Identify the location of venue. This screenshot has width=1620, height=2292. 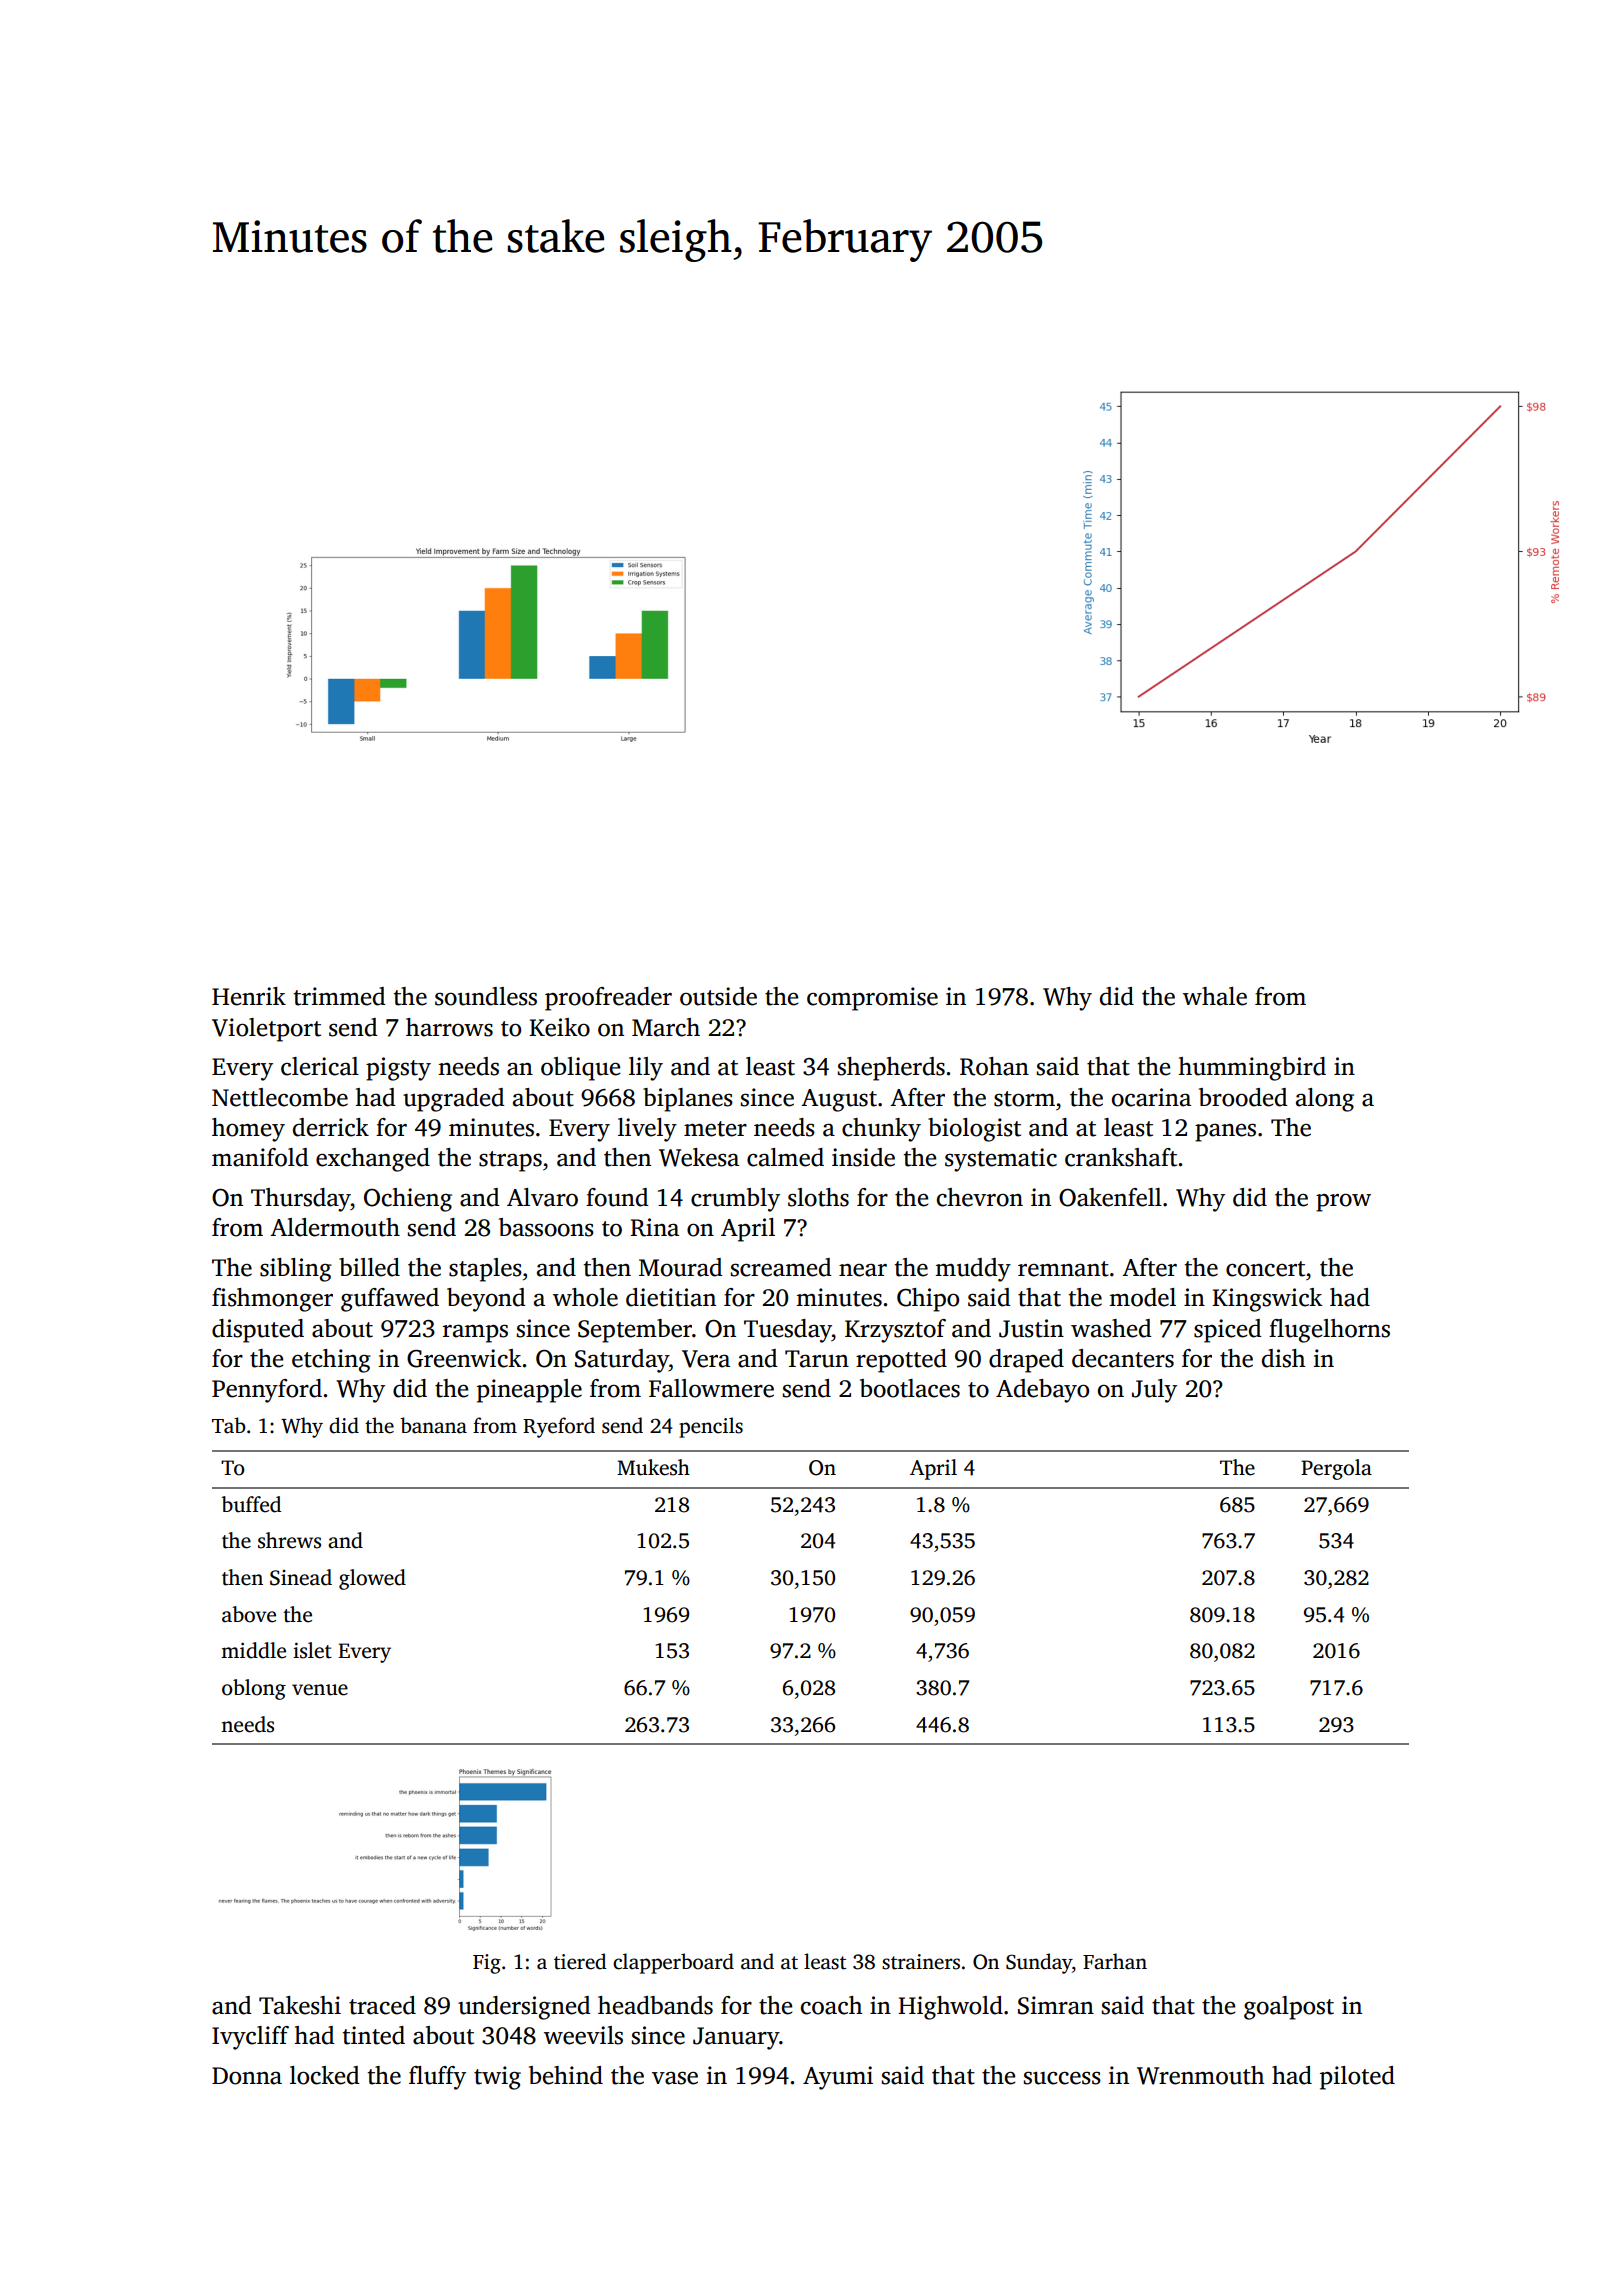
(320, 1690).
